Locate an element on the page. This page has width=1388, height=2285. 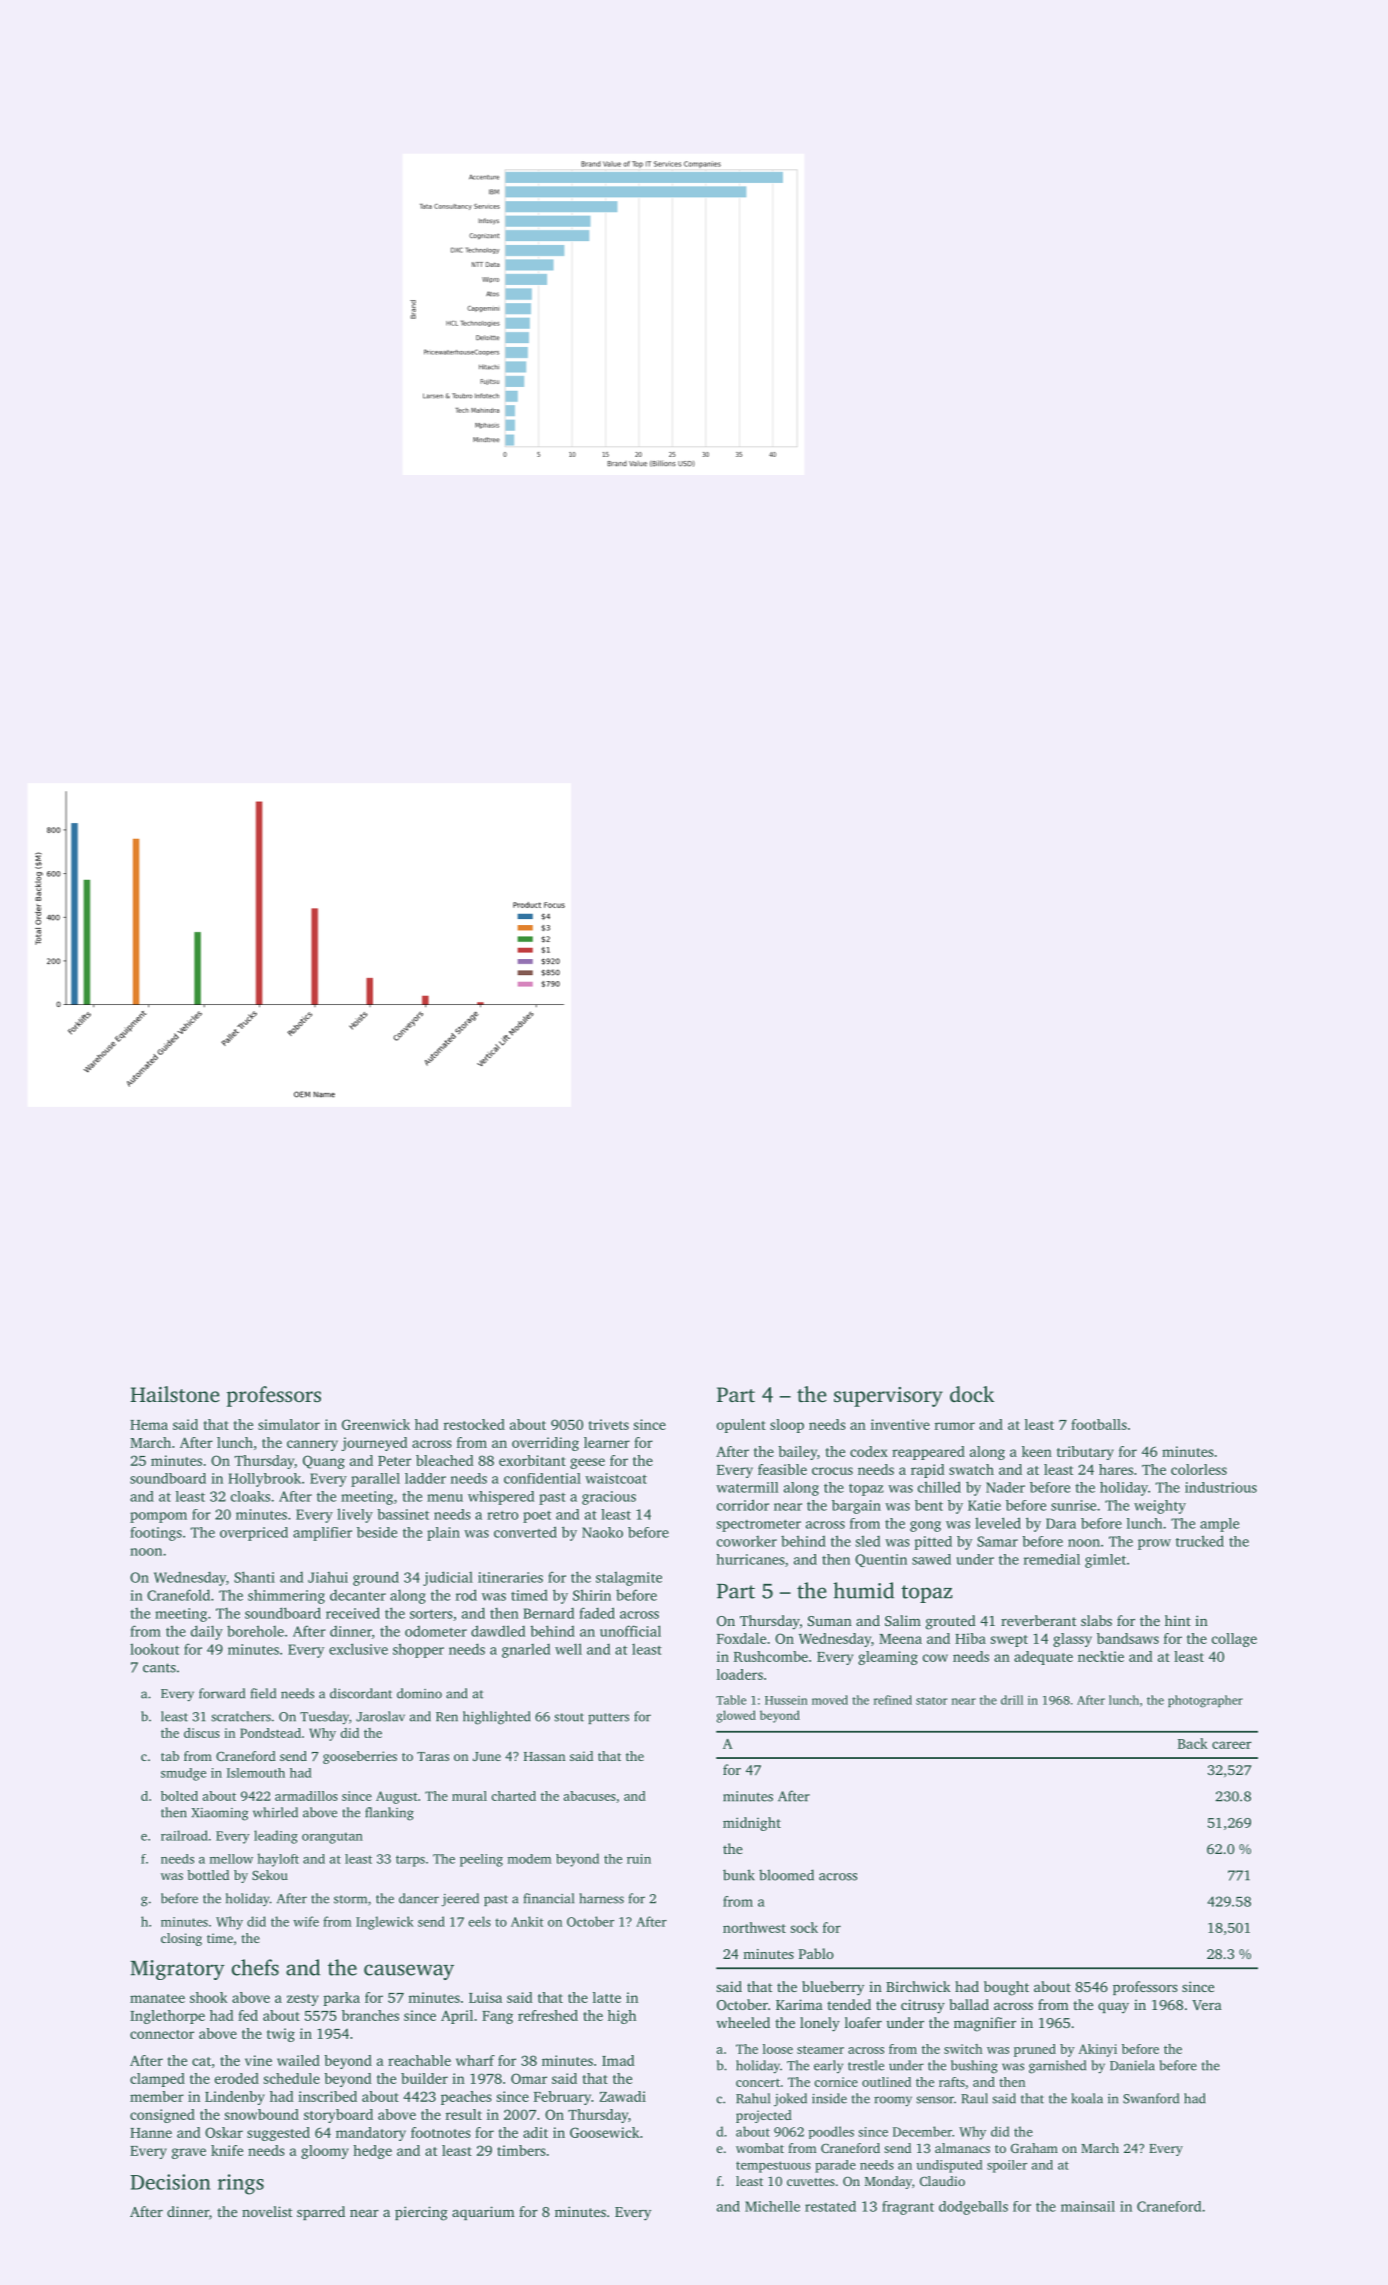
modem is located at coordinates (529, 1859).
